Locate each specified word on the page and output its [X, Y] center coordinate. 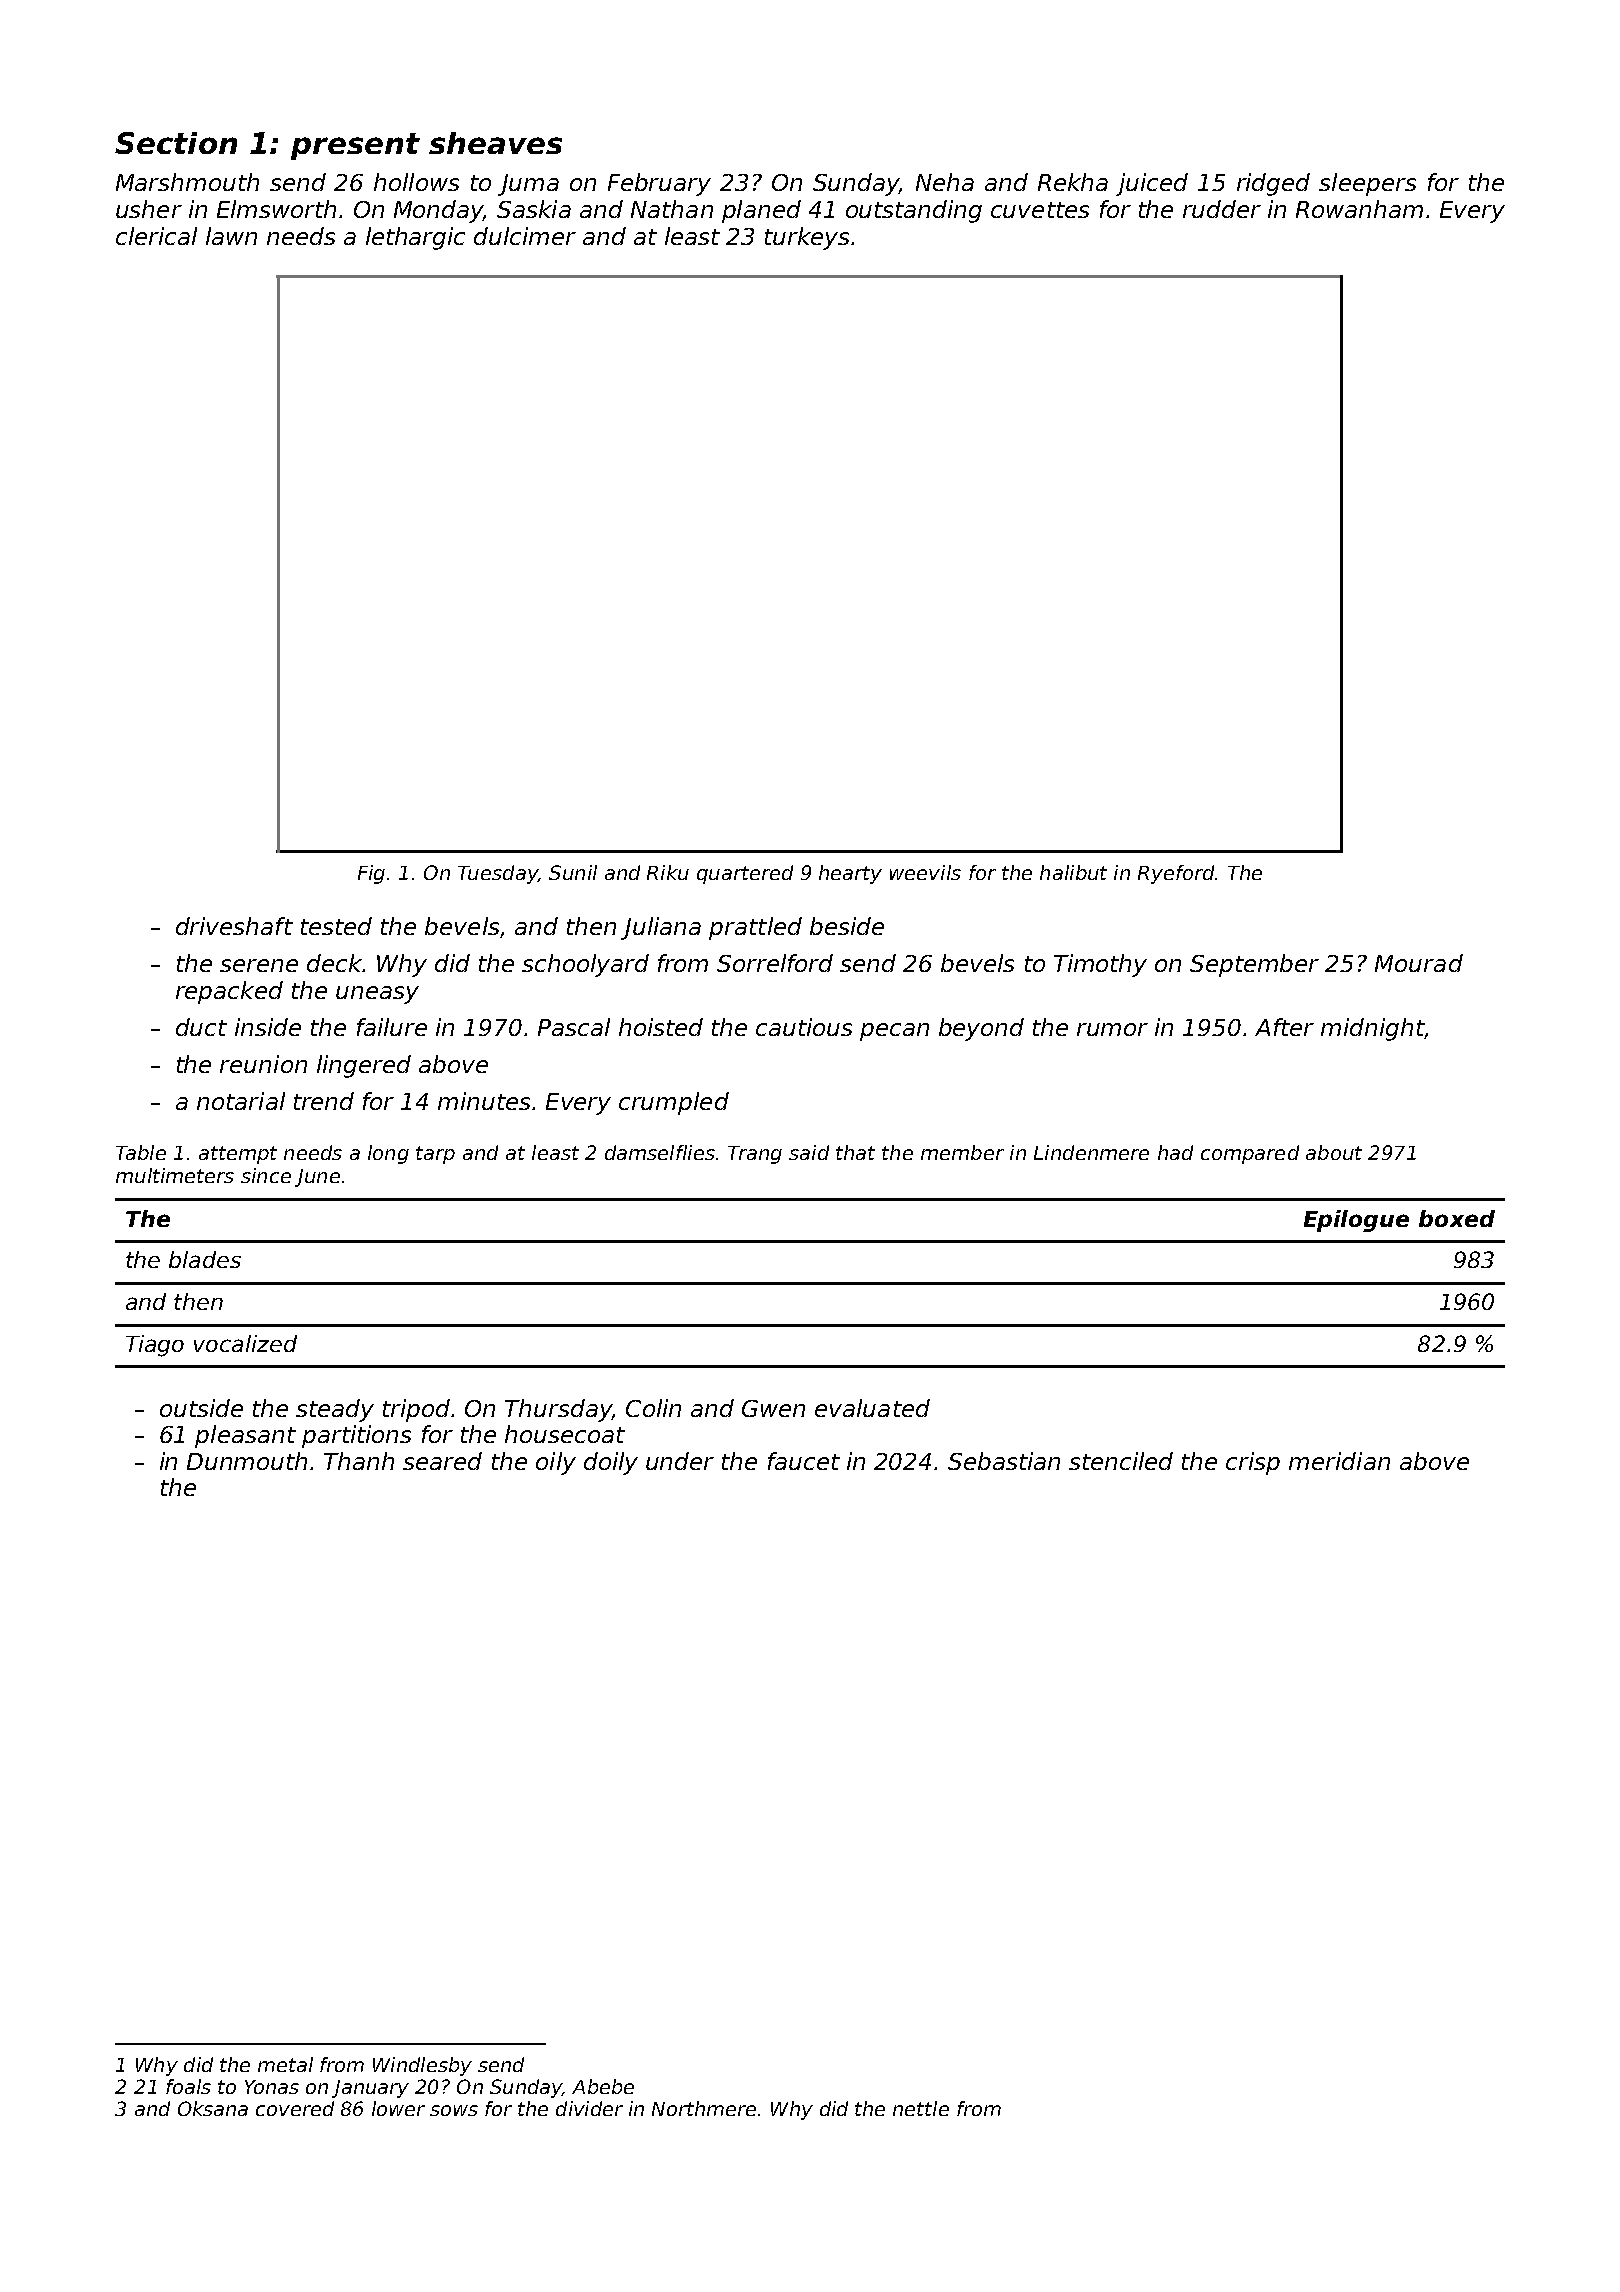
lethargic [415, 238]
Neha [945, 182]
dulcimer [525, 236]
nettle [921, 2108]
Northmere [704, 2108]
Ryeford [1176, 874]
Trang [755, 1155]
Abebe [603, 2086]
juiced [1152, 184]
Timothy [1100, 965]
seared [442, 1461]
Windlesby [422, 2066]
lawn [231, 236]
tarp [435, 1155]
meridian [1339, 1461]
